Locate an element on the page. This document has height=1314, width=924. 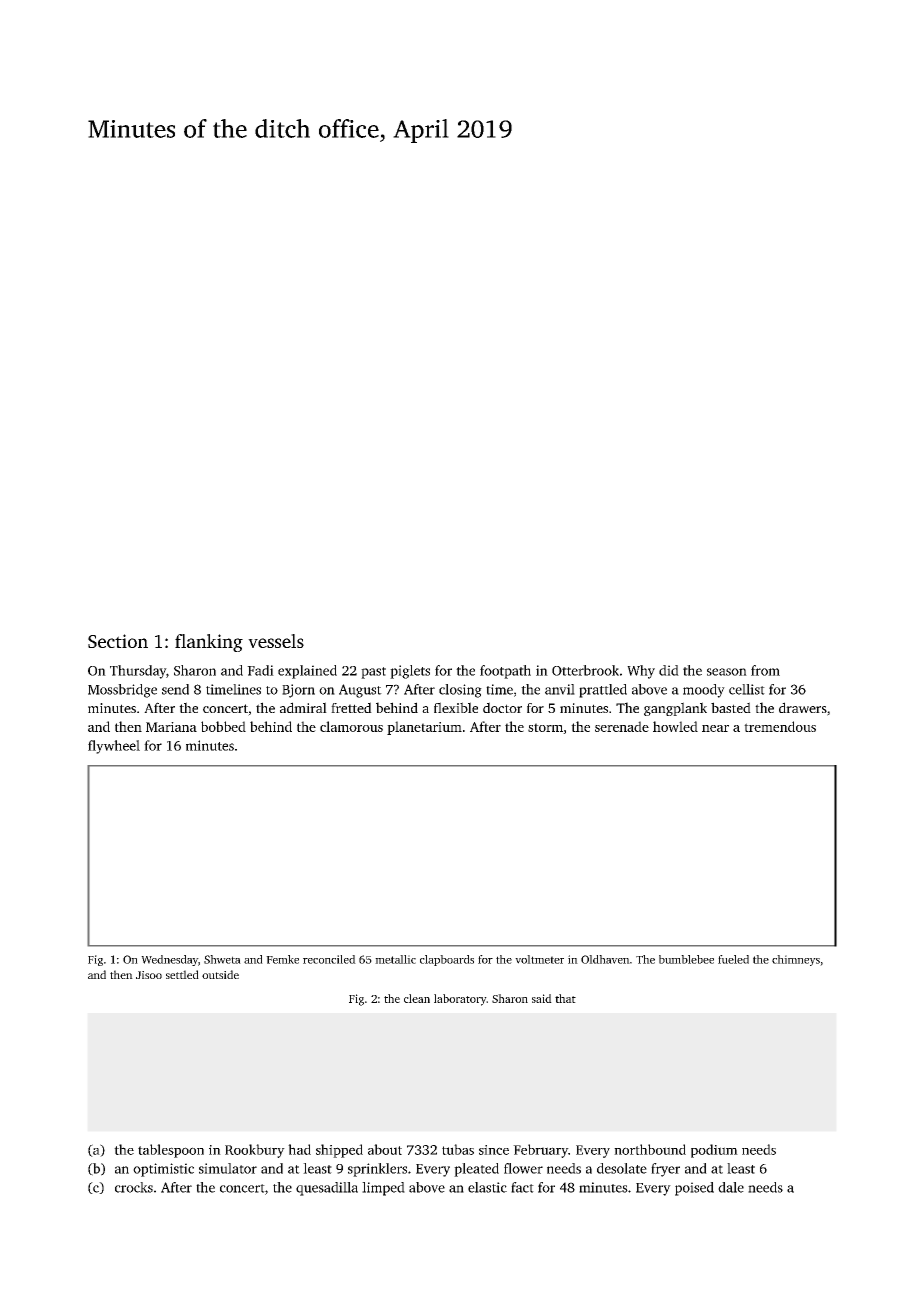
flanking is located at coordinates (209, 643).
